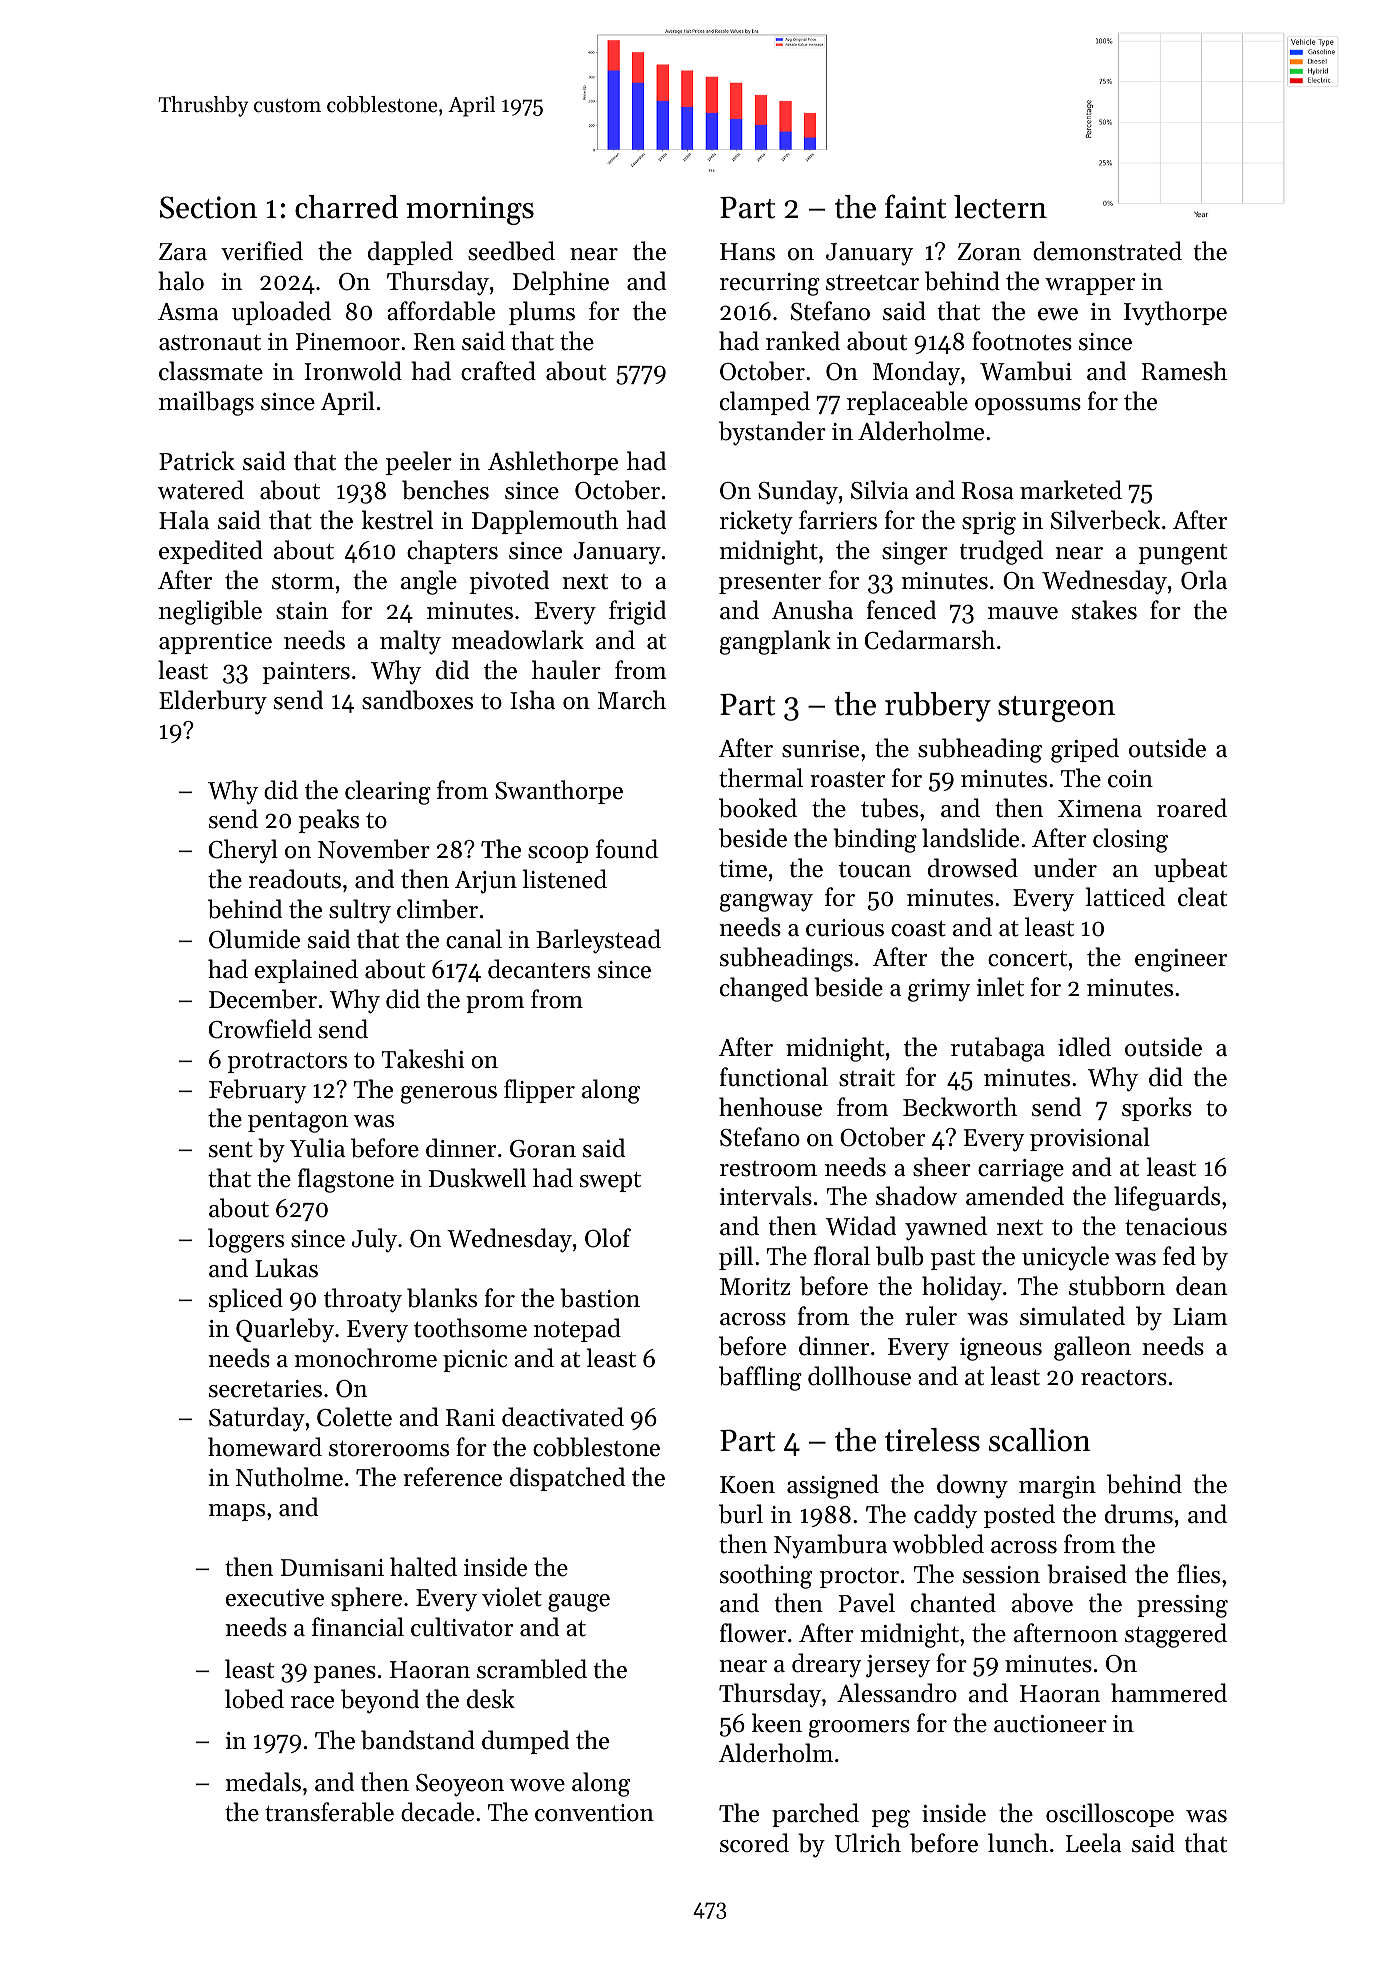 Image resolution: width=1386 pixels, height=1969 pixels. What do you see at coordinates (246, 1240) in the screenshot?
I see `loggers` at bounding box center [246, 1240].
